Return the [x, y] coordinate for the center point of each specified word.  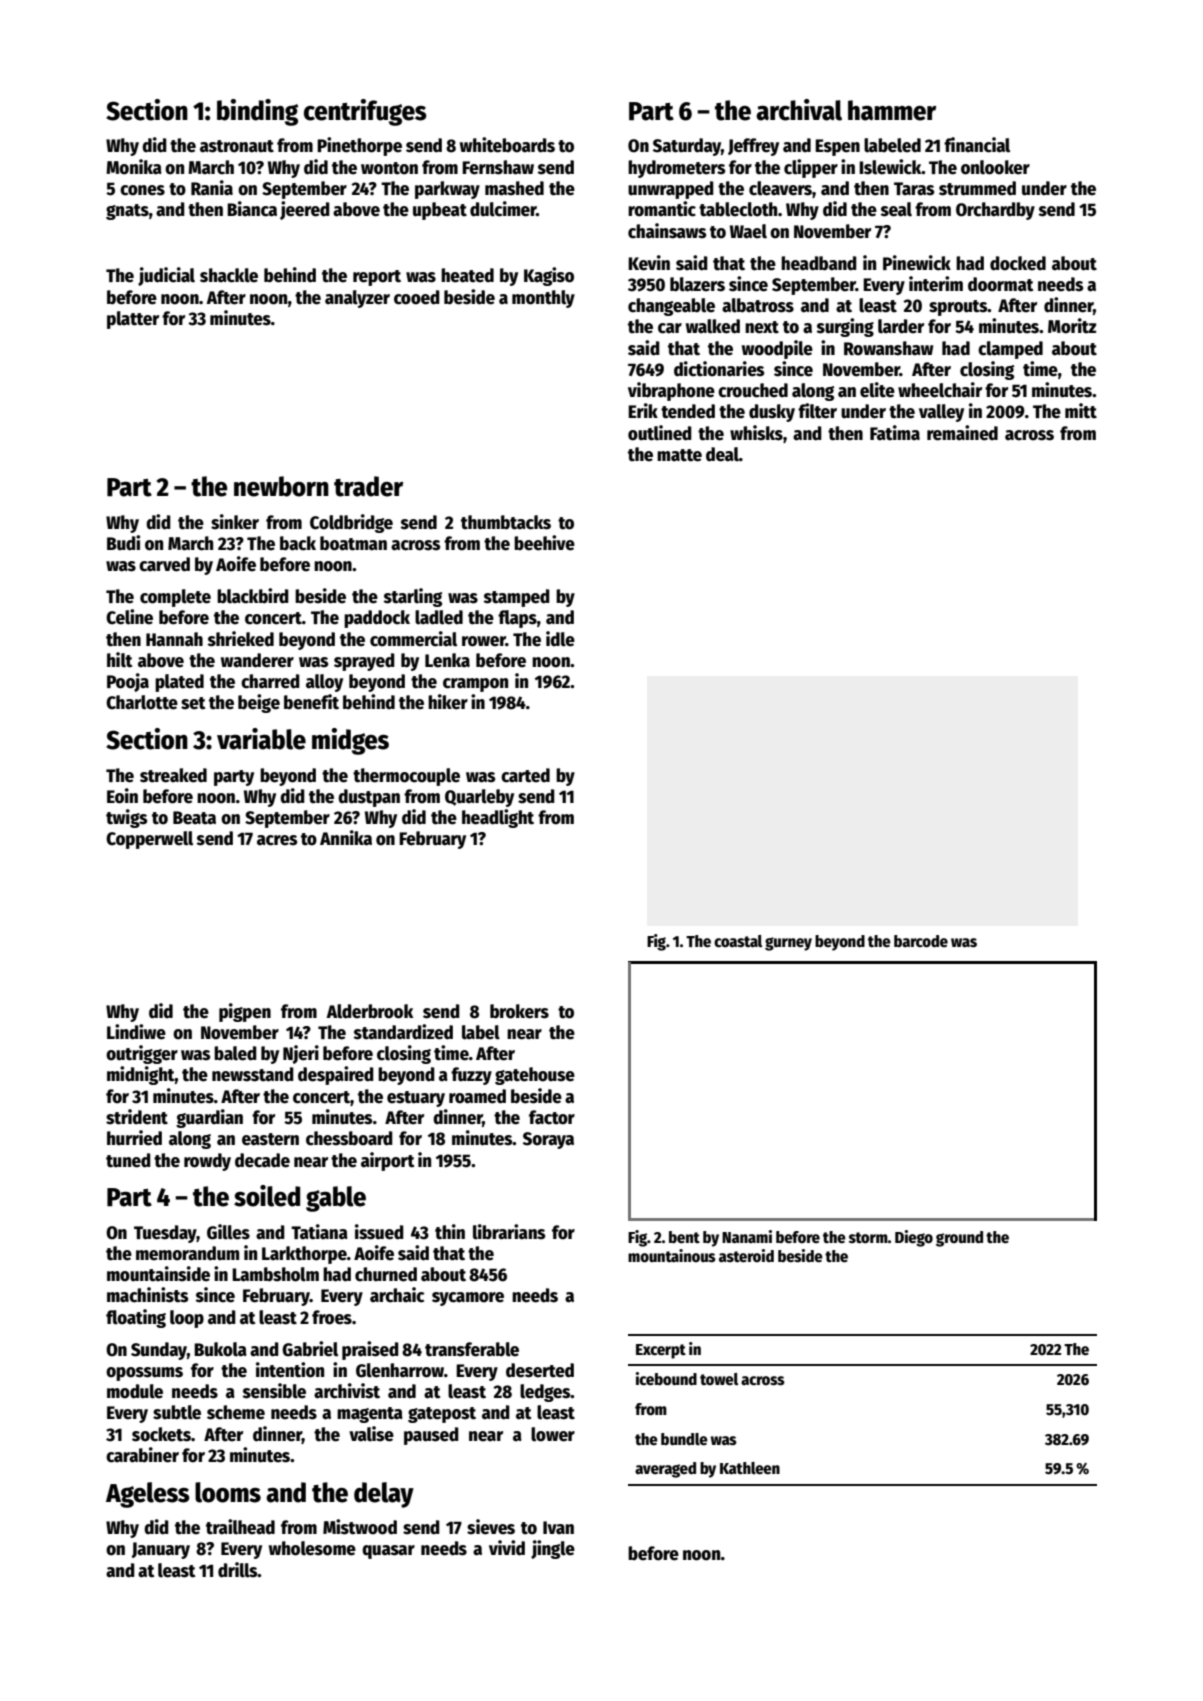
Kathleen [750, 1468]
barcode [921, 941]
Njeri [301, 1054]
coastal [738, 941]
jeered [305, 210]
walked [713, 326]
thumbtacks [506, 522]
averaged [665, 1470]
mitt [1081, 411]
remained [962, 433]
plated [179, 683]
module [135, 1391]
